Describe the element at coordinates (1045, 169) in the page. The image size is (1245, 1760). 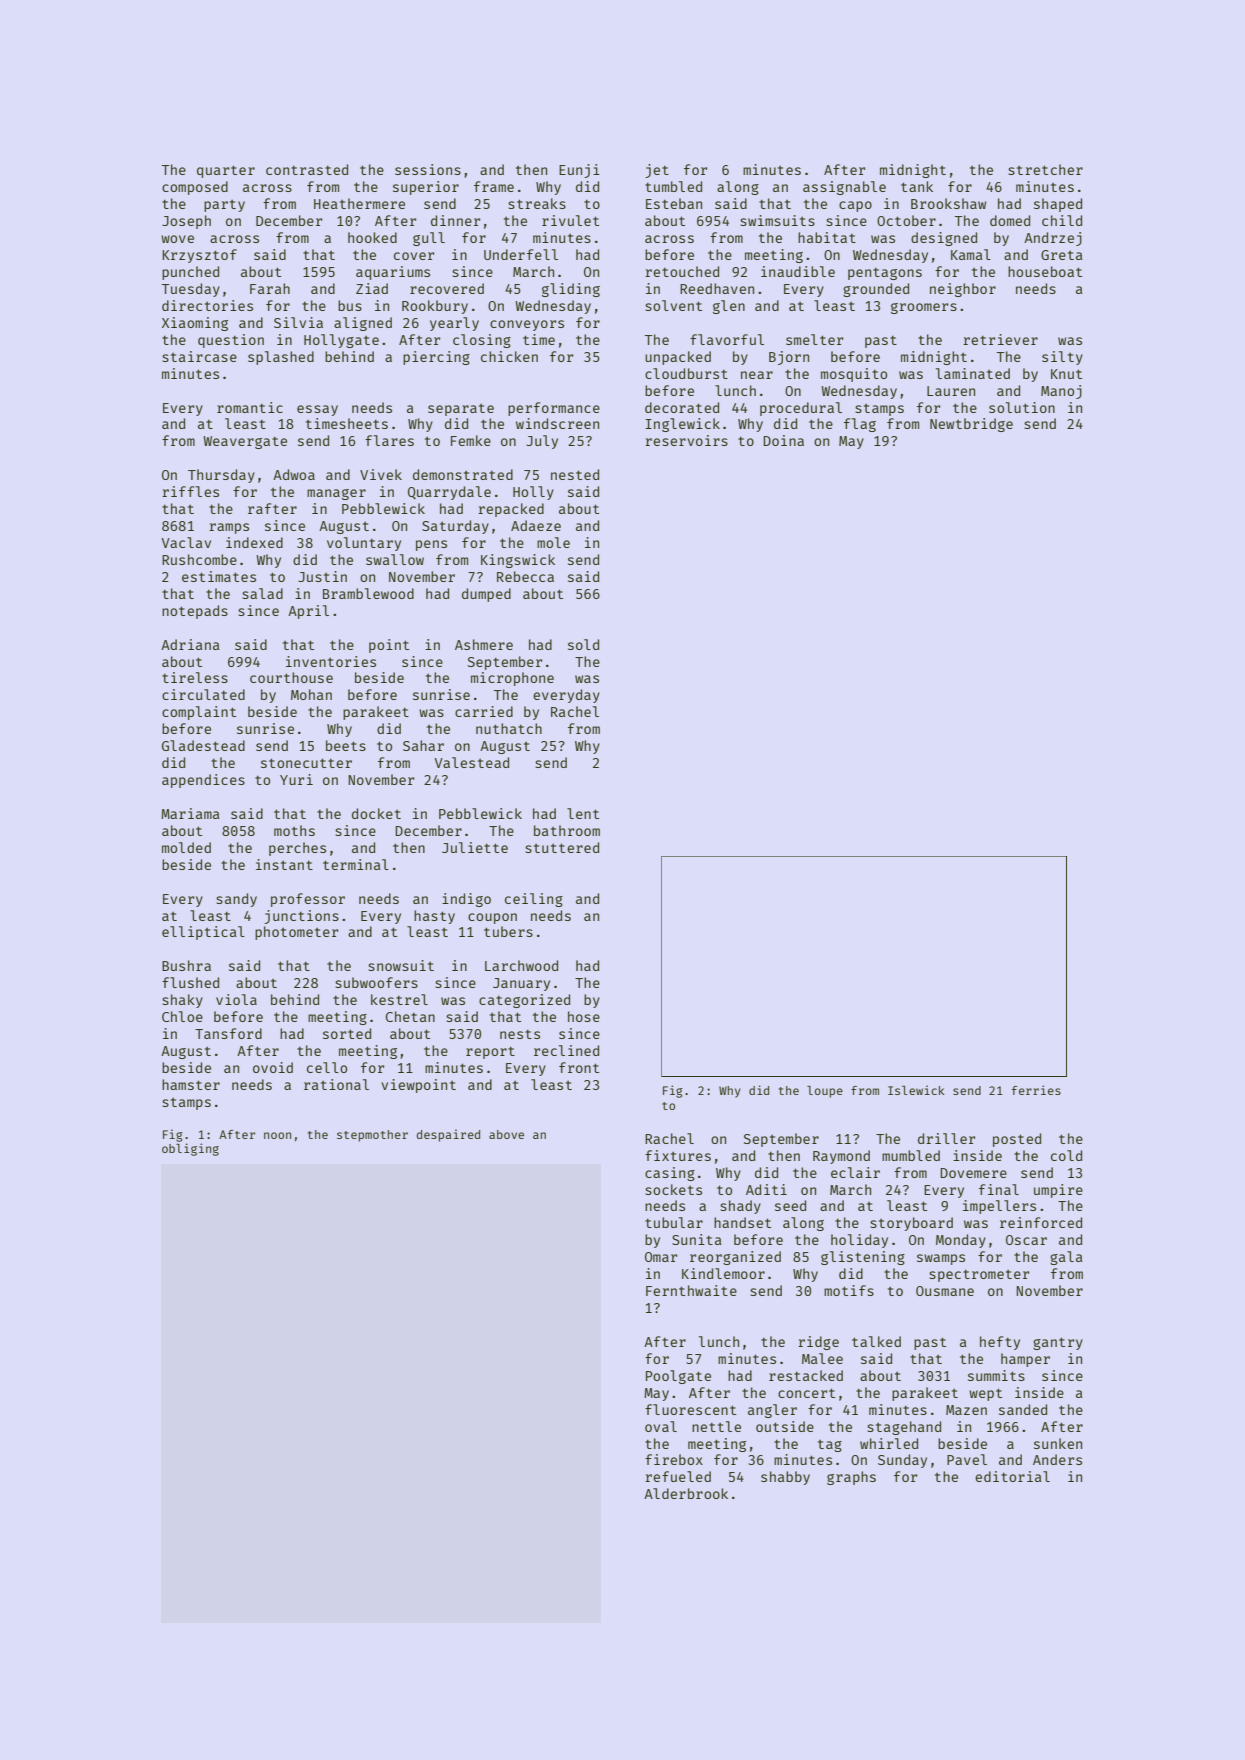
I see `stretcher` at that location.
